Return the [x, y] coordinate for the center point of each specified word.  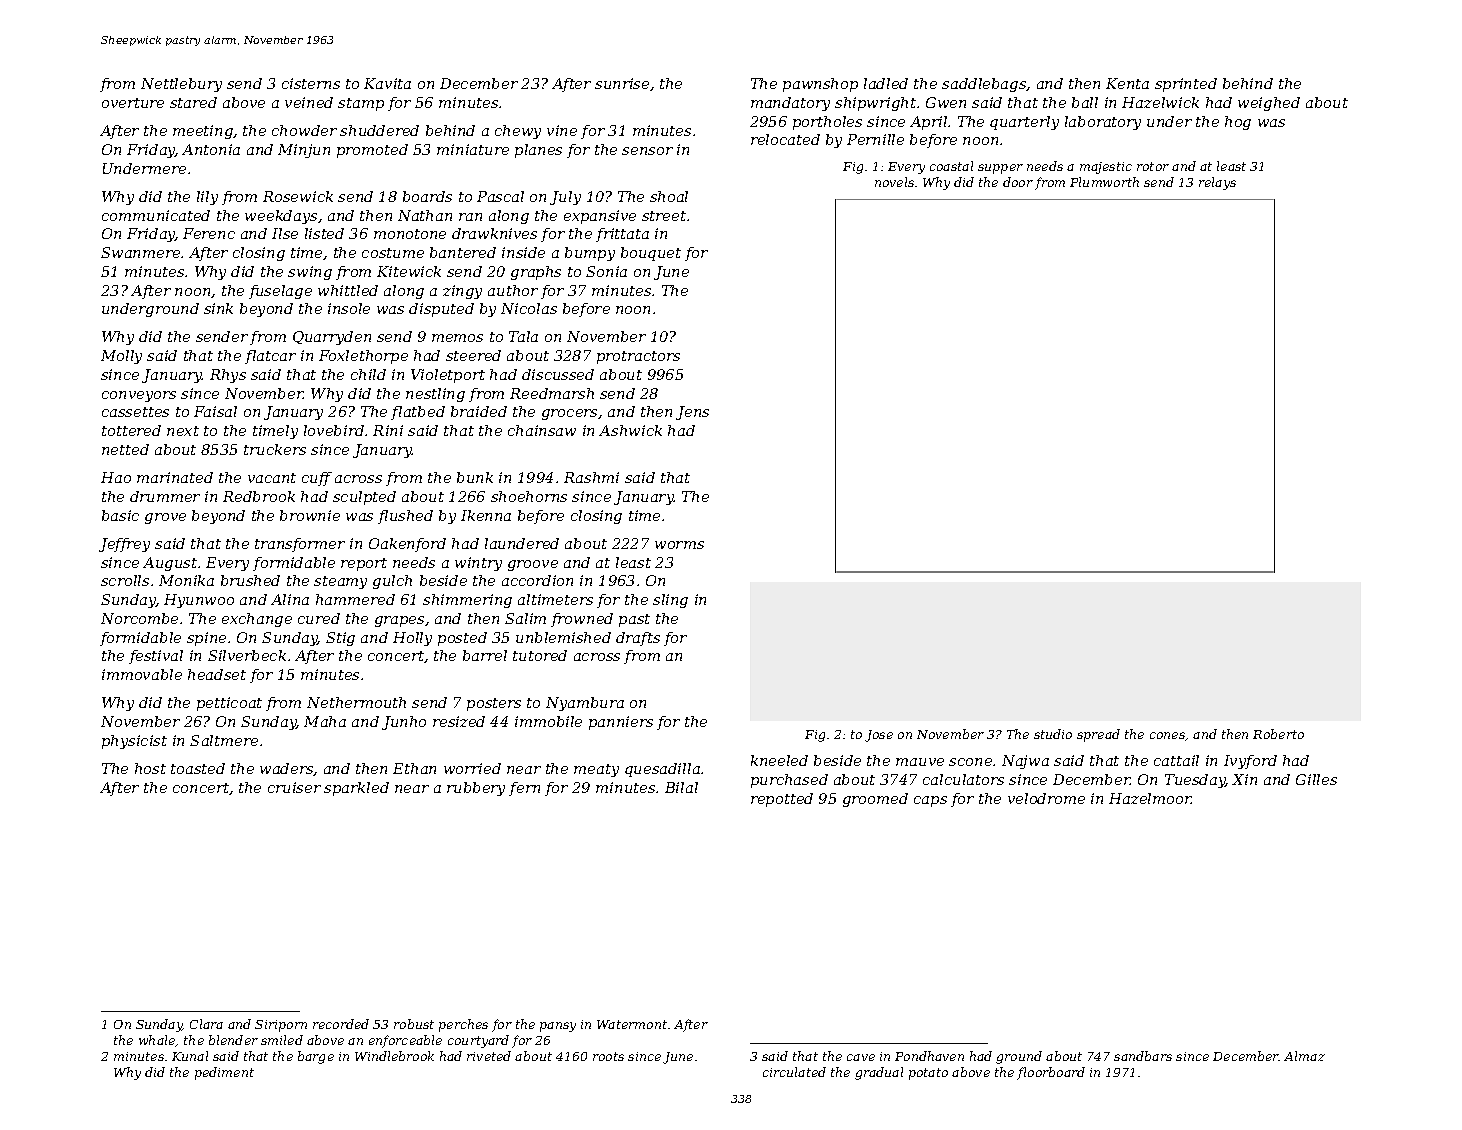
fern [524, 789]
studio [1053, 734]
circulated [794, 1072]
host [150, 768]
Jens [692, 413]
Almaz [1304, 1056]
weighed [1269, 104]
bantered [463, 252]
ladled [886, 83]
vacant [272, 478]
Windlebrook [394, 1056]
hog [1238, 123]
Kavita [387, 83]
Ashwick [630, 430]
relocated [785, 139]
